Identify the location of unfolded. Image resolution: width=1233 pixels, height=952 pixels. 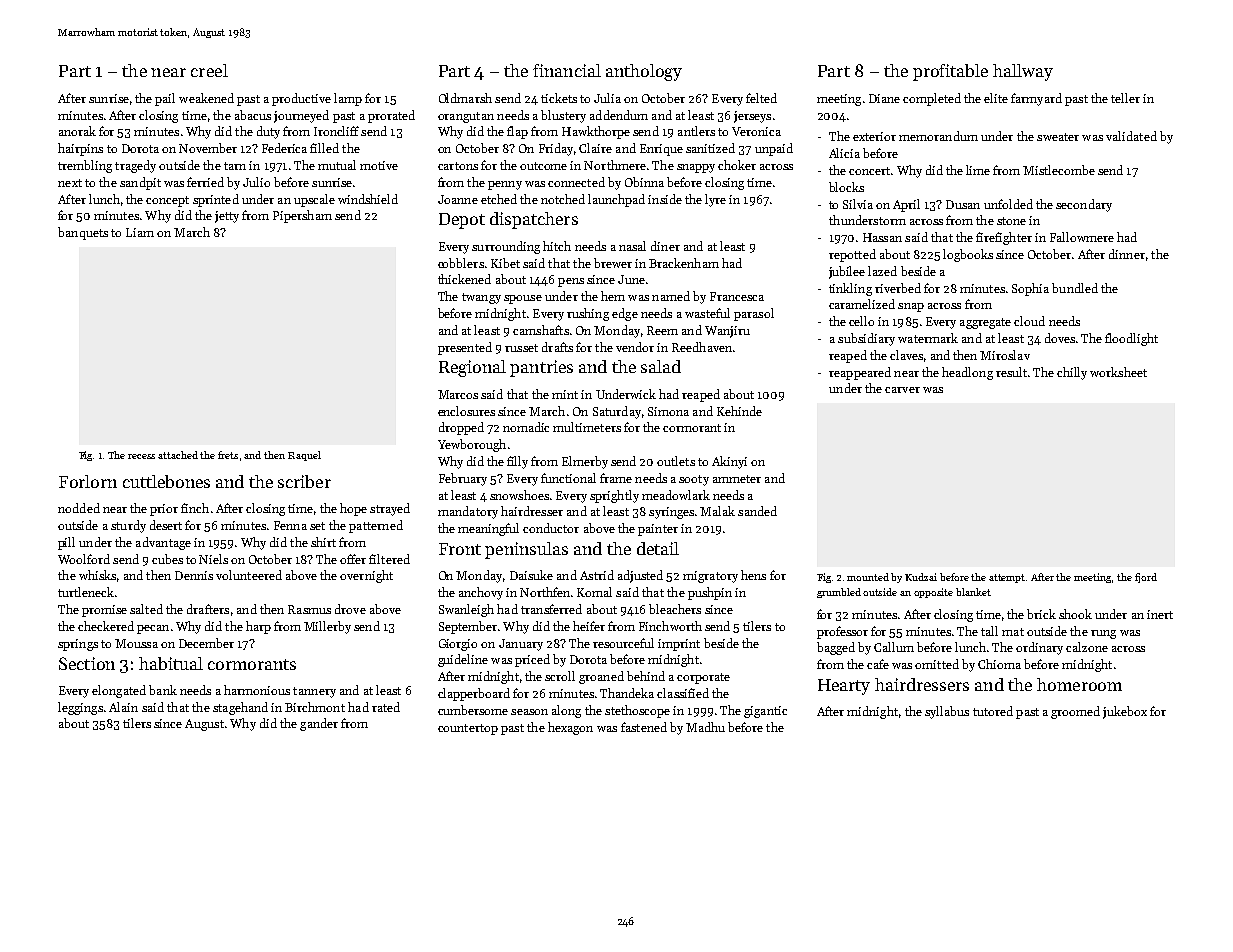
(1008, 204).
